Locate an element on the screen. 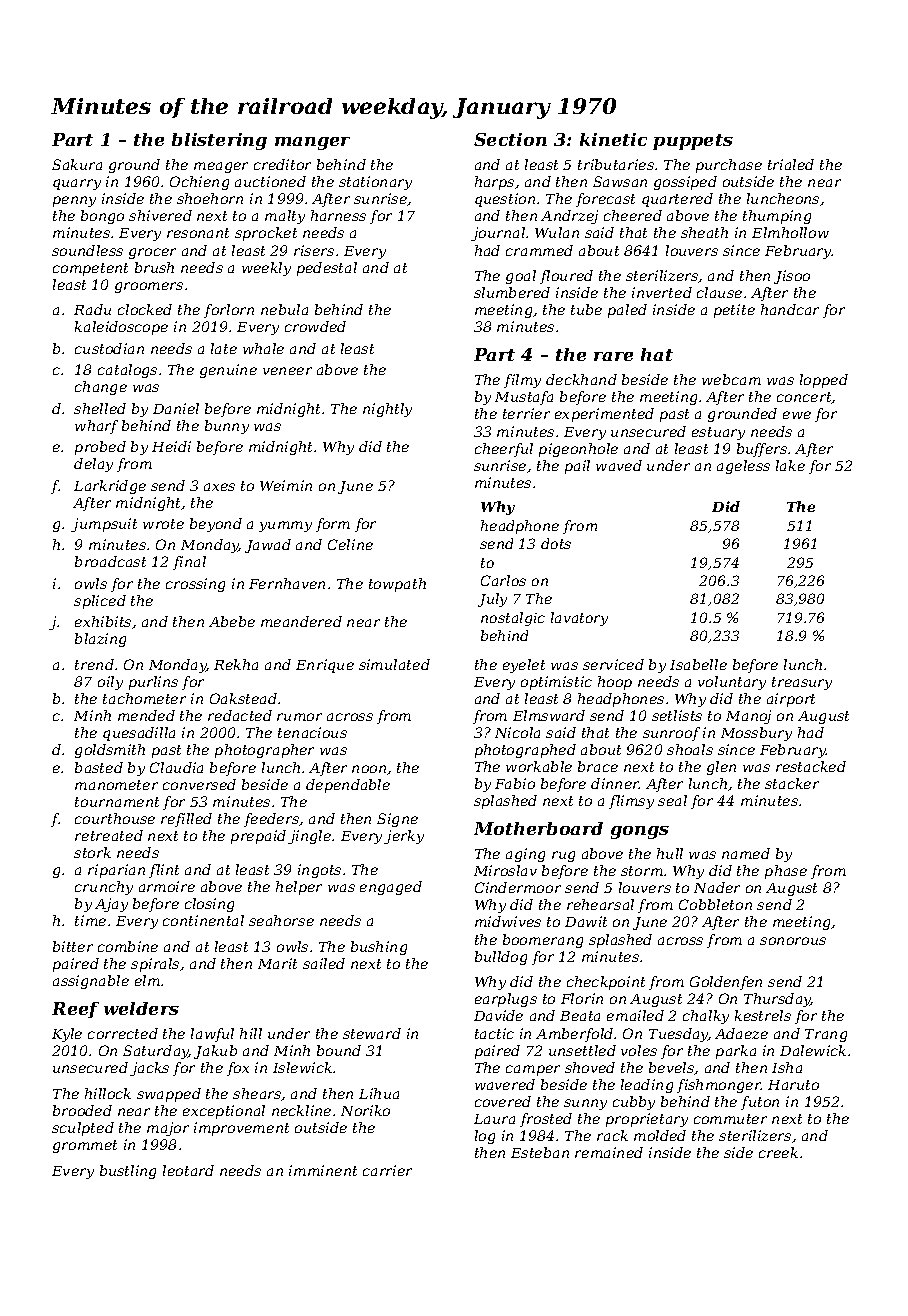 This screenshot has width=908, height=1316. imminent is located at coordinates (323, 1170).
